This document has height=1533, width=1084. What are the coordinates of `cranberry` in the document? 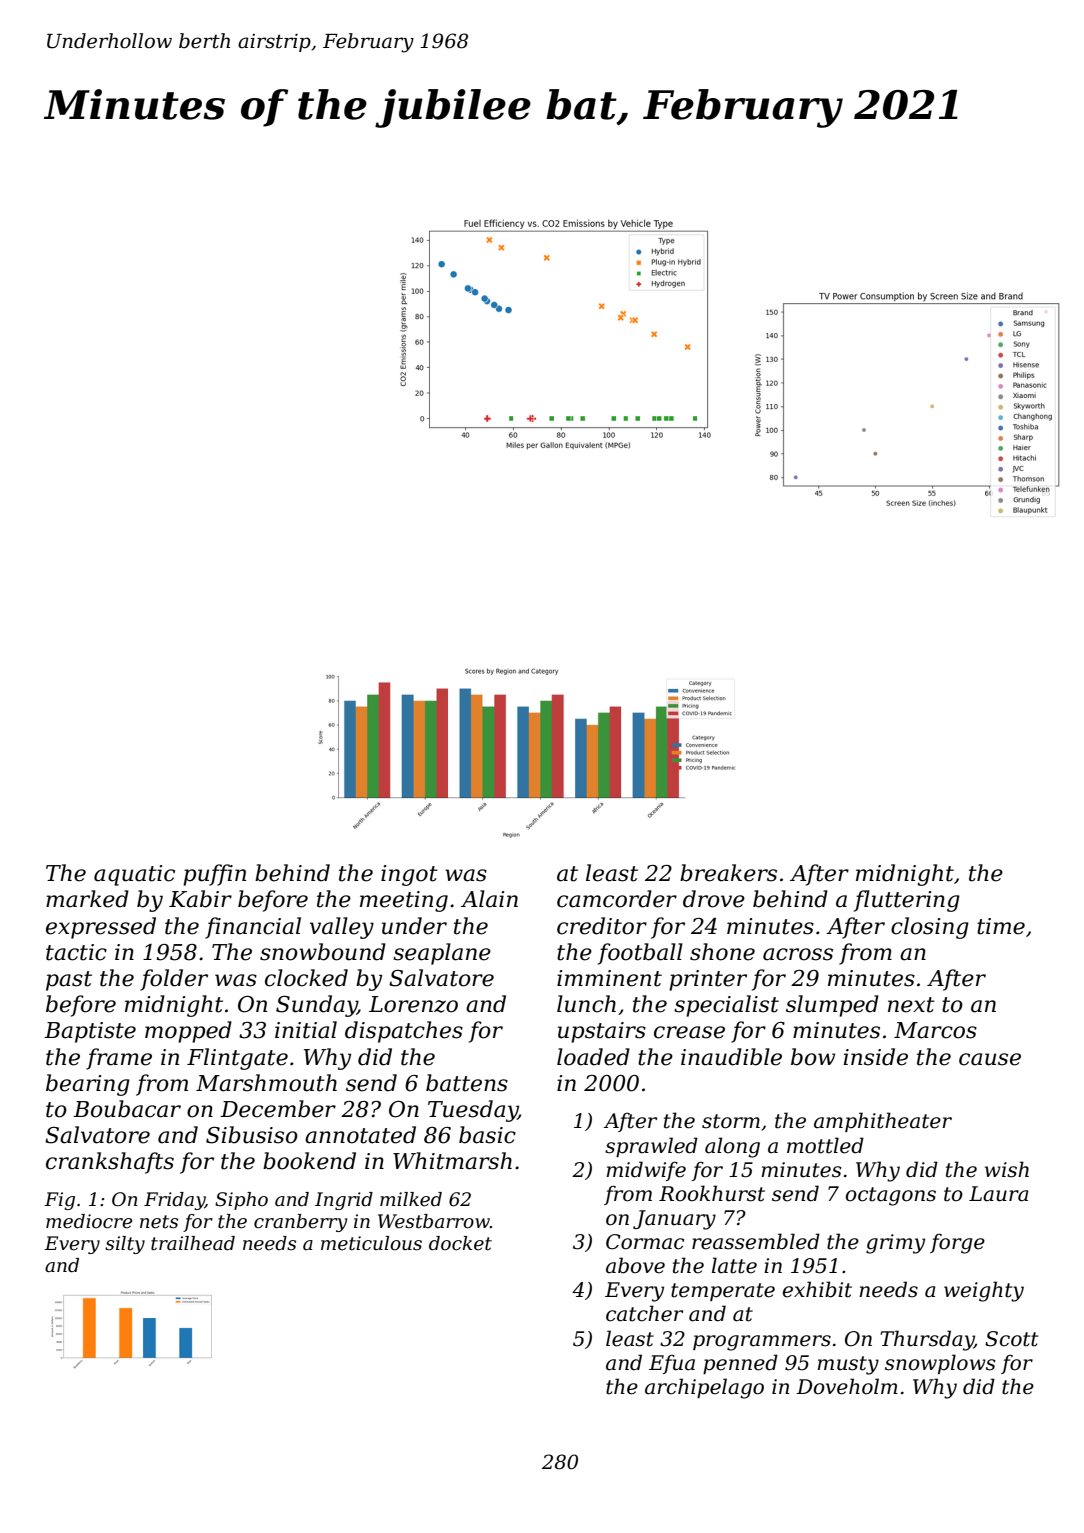 It's located at (300, 1223).
